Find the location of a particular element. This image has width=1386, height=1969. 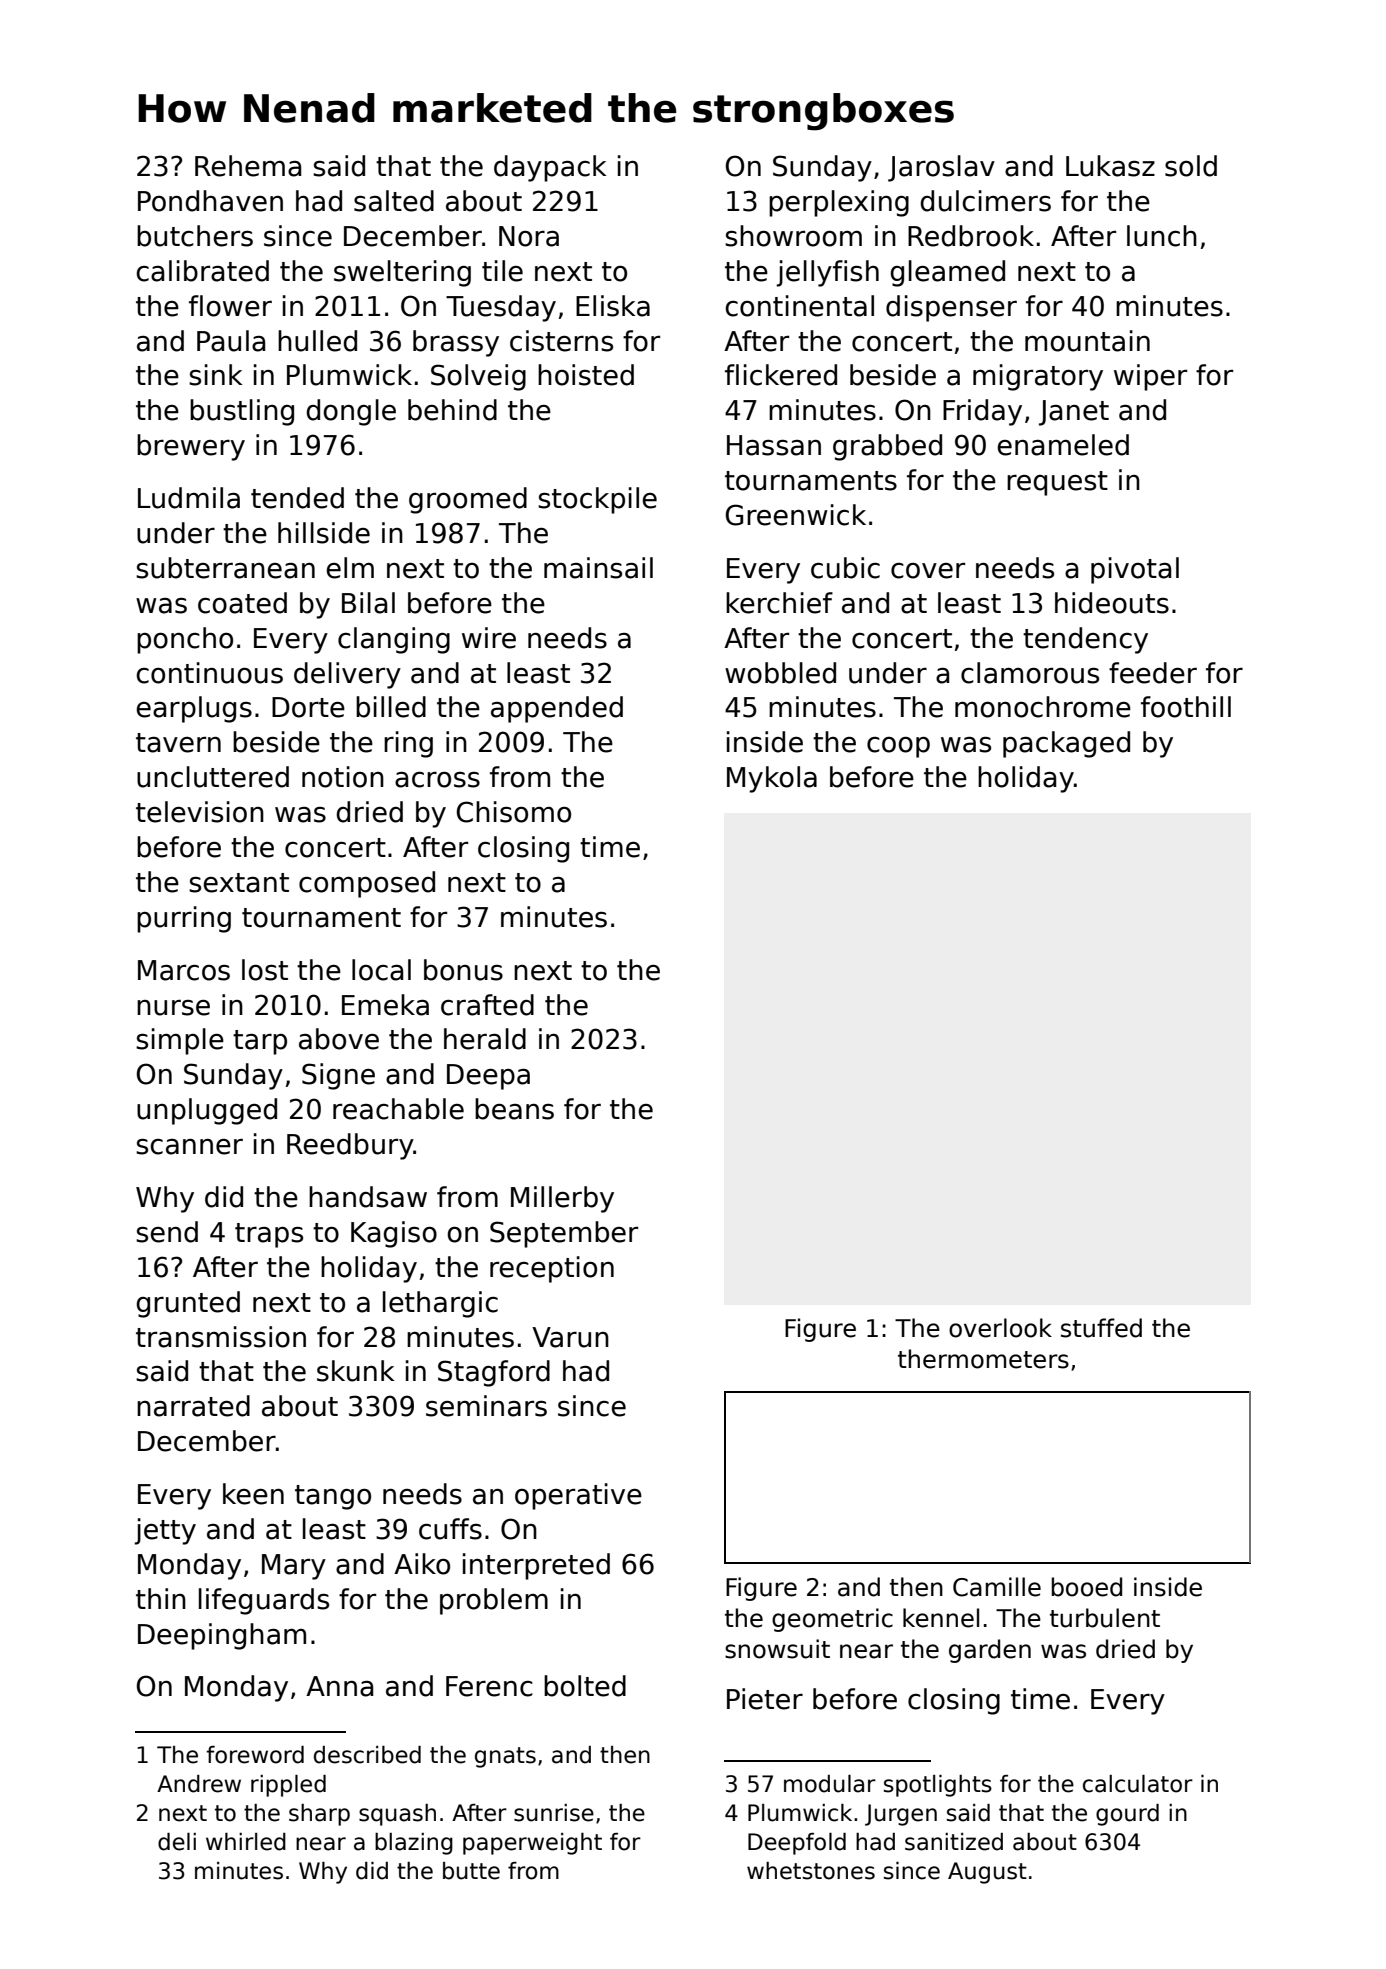

September is located at coordinates (564, 1234).
